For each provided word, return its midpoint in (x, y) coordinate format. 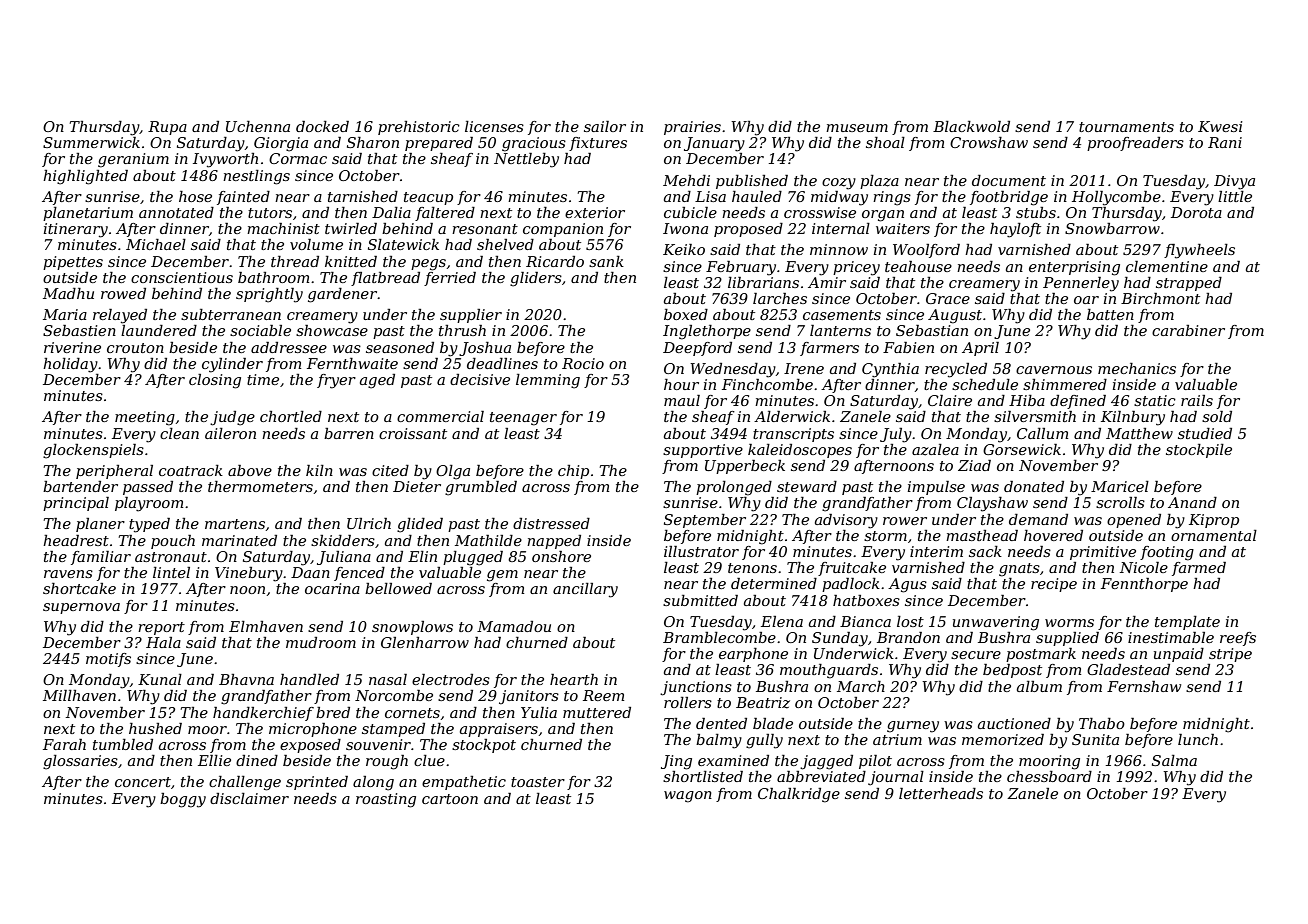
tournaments (1126, 127)
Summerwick (91, 142)
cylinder (232, 365)
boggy (183, 800)
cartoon (450, 799)
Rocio (583, 363)
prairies (692, 128)
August (955, 316)
